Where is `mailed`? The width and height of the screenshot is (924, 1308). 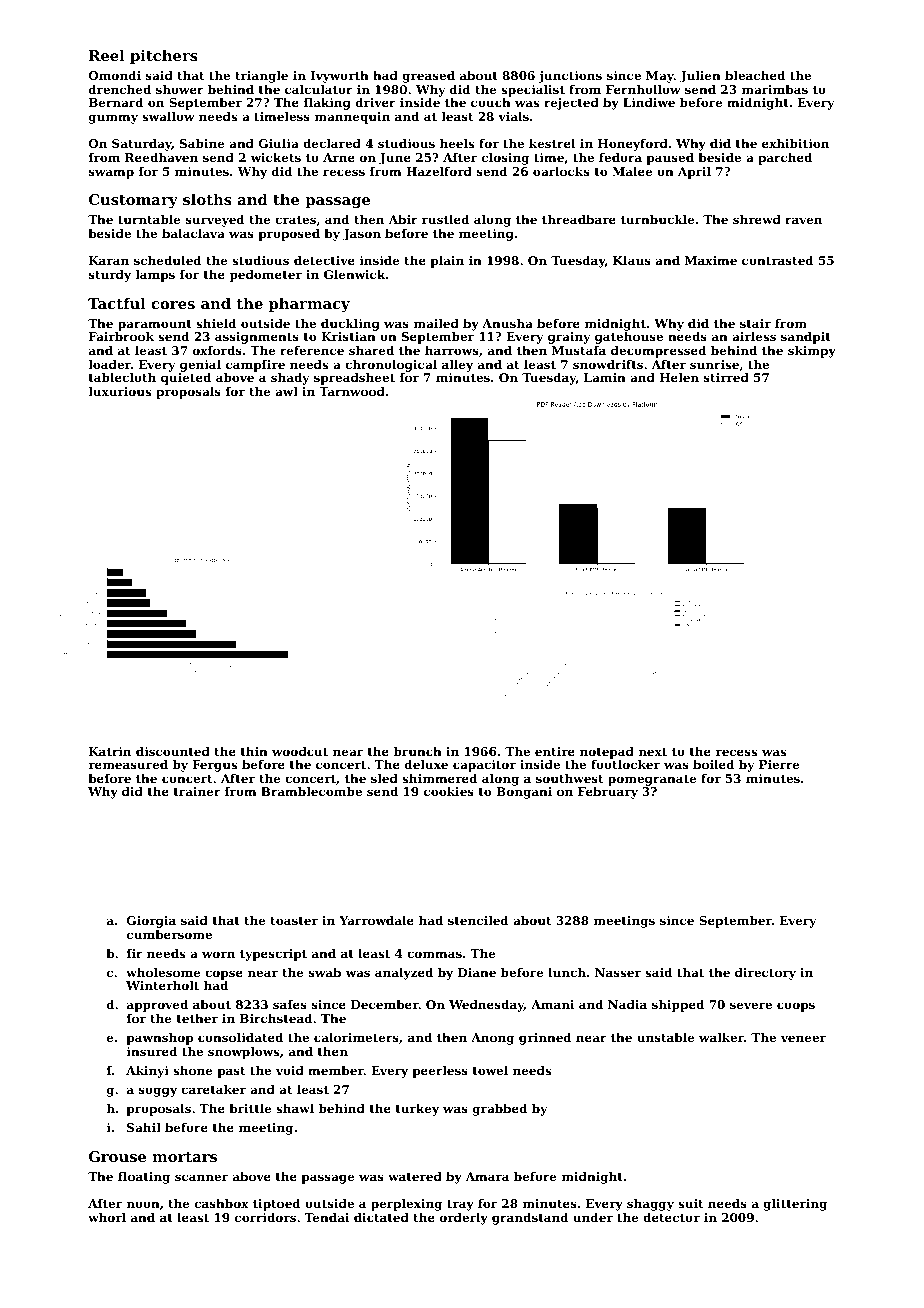
mailed is located at coordinates (436, 323).
